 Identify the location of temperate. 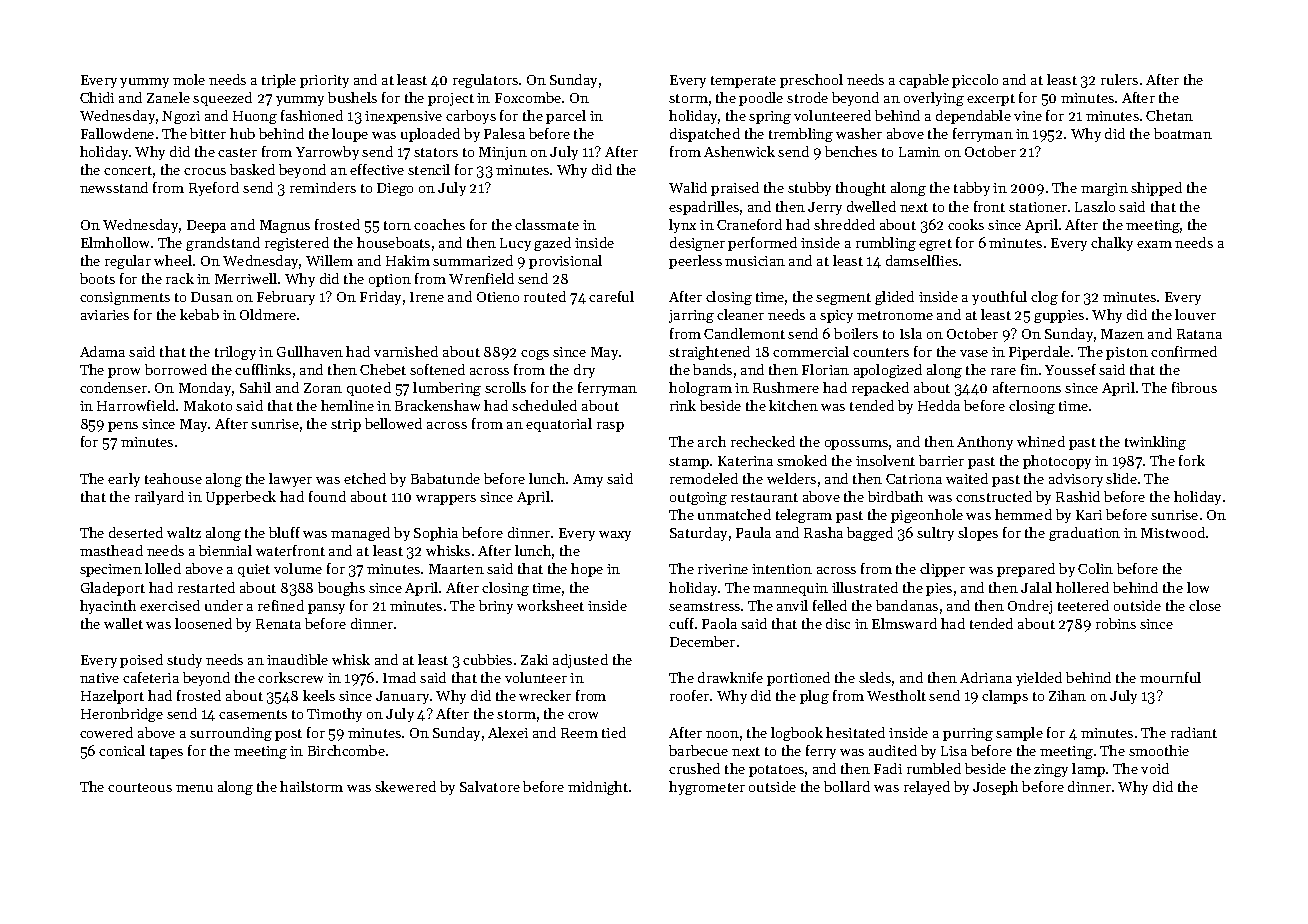
(743, 82).
